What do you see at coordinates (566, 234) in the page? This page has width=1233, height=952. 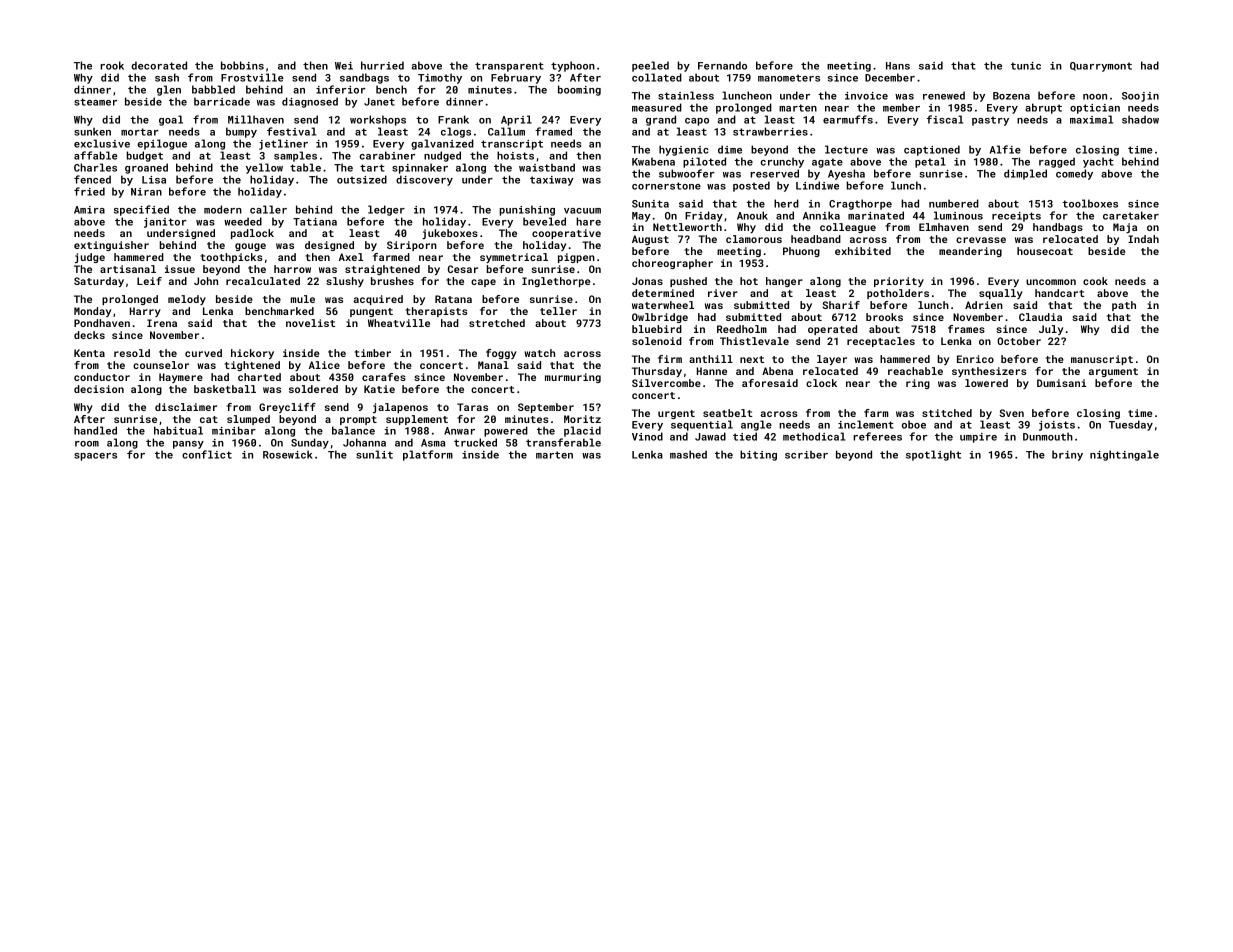 I see `cooperative` at bounding box center [566, 234].
